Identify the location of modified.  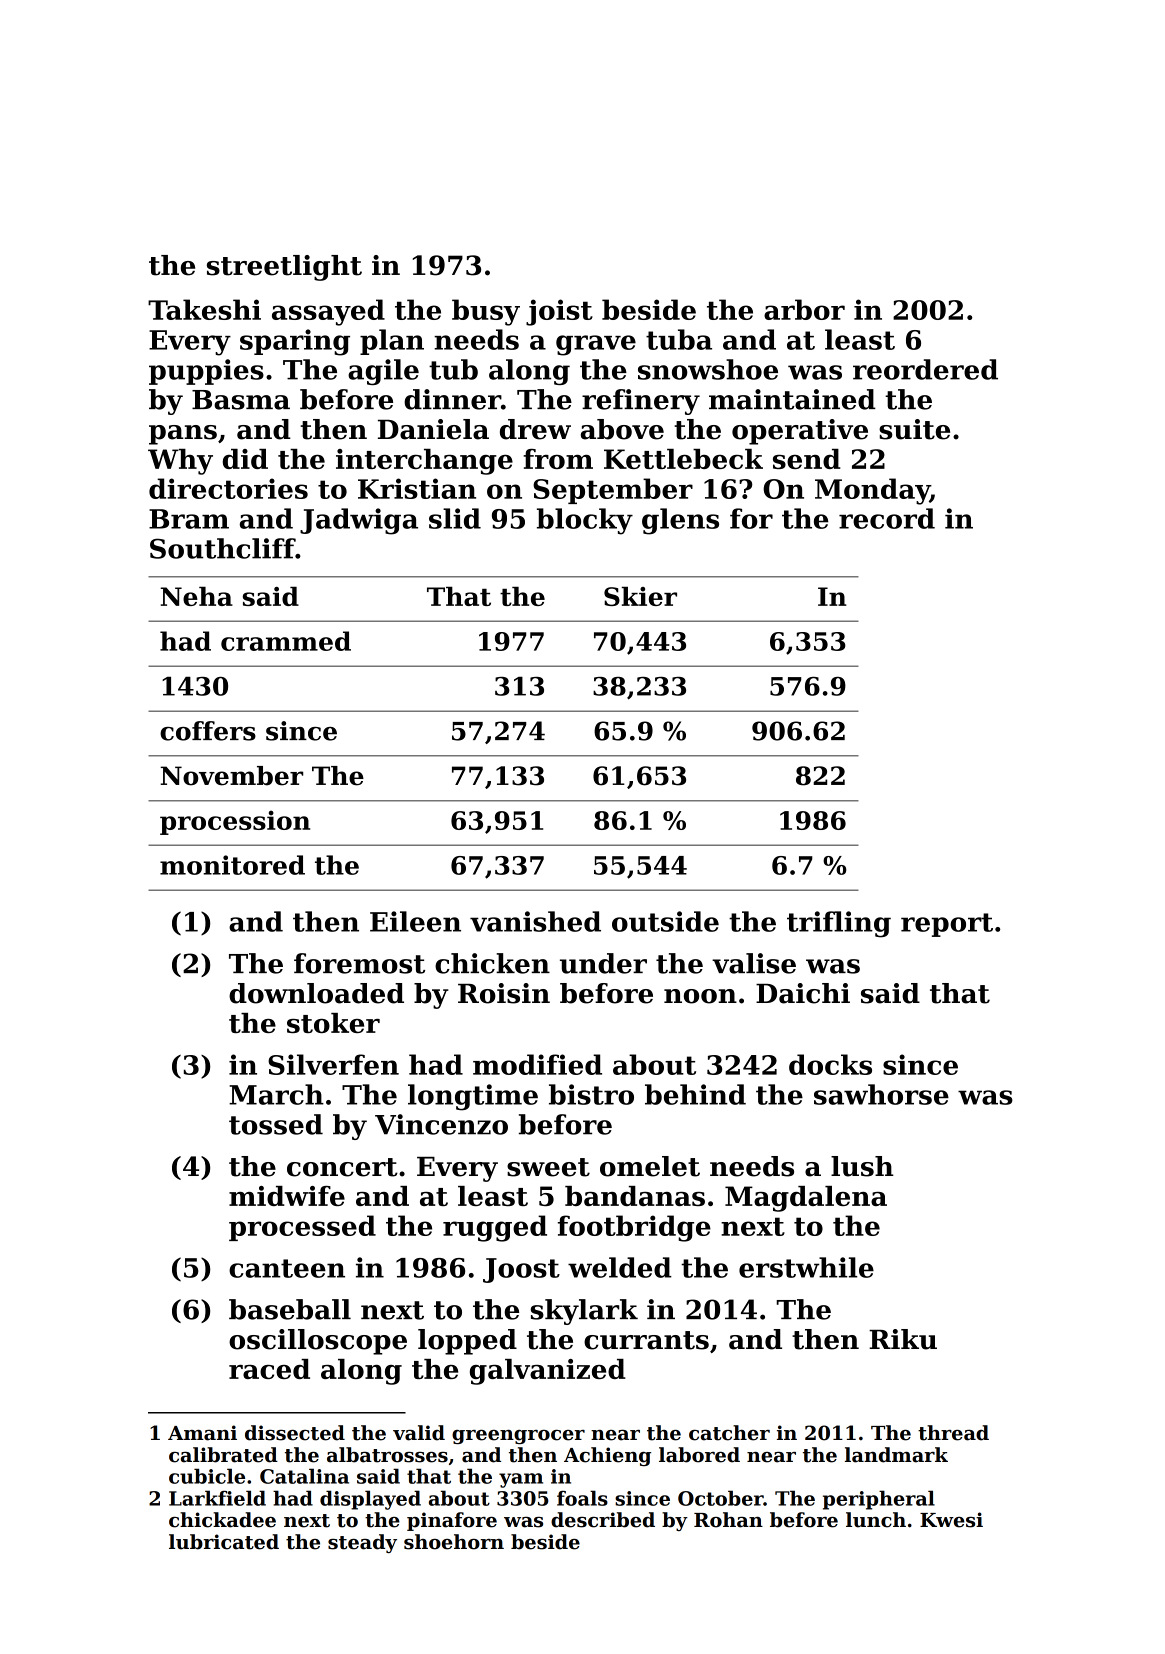
(537, 1064).
